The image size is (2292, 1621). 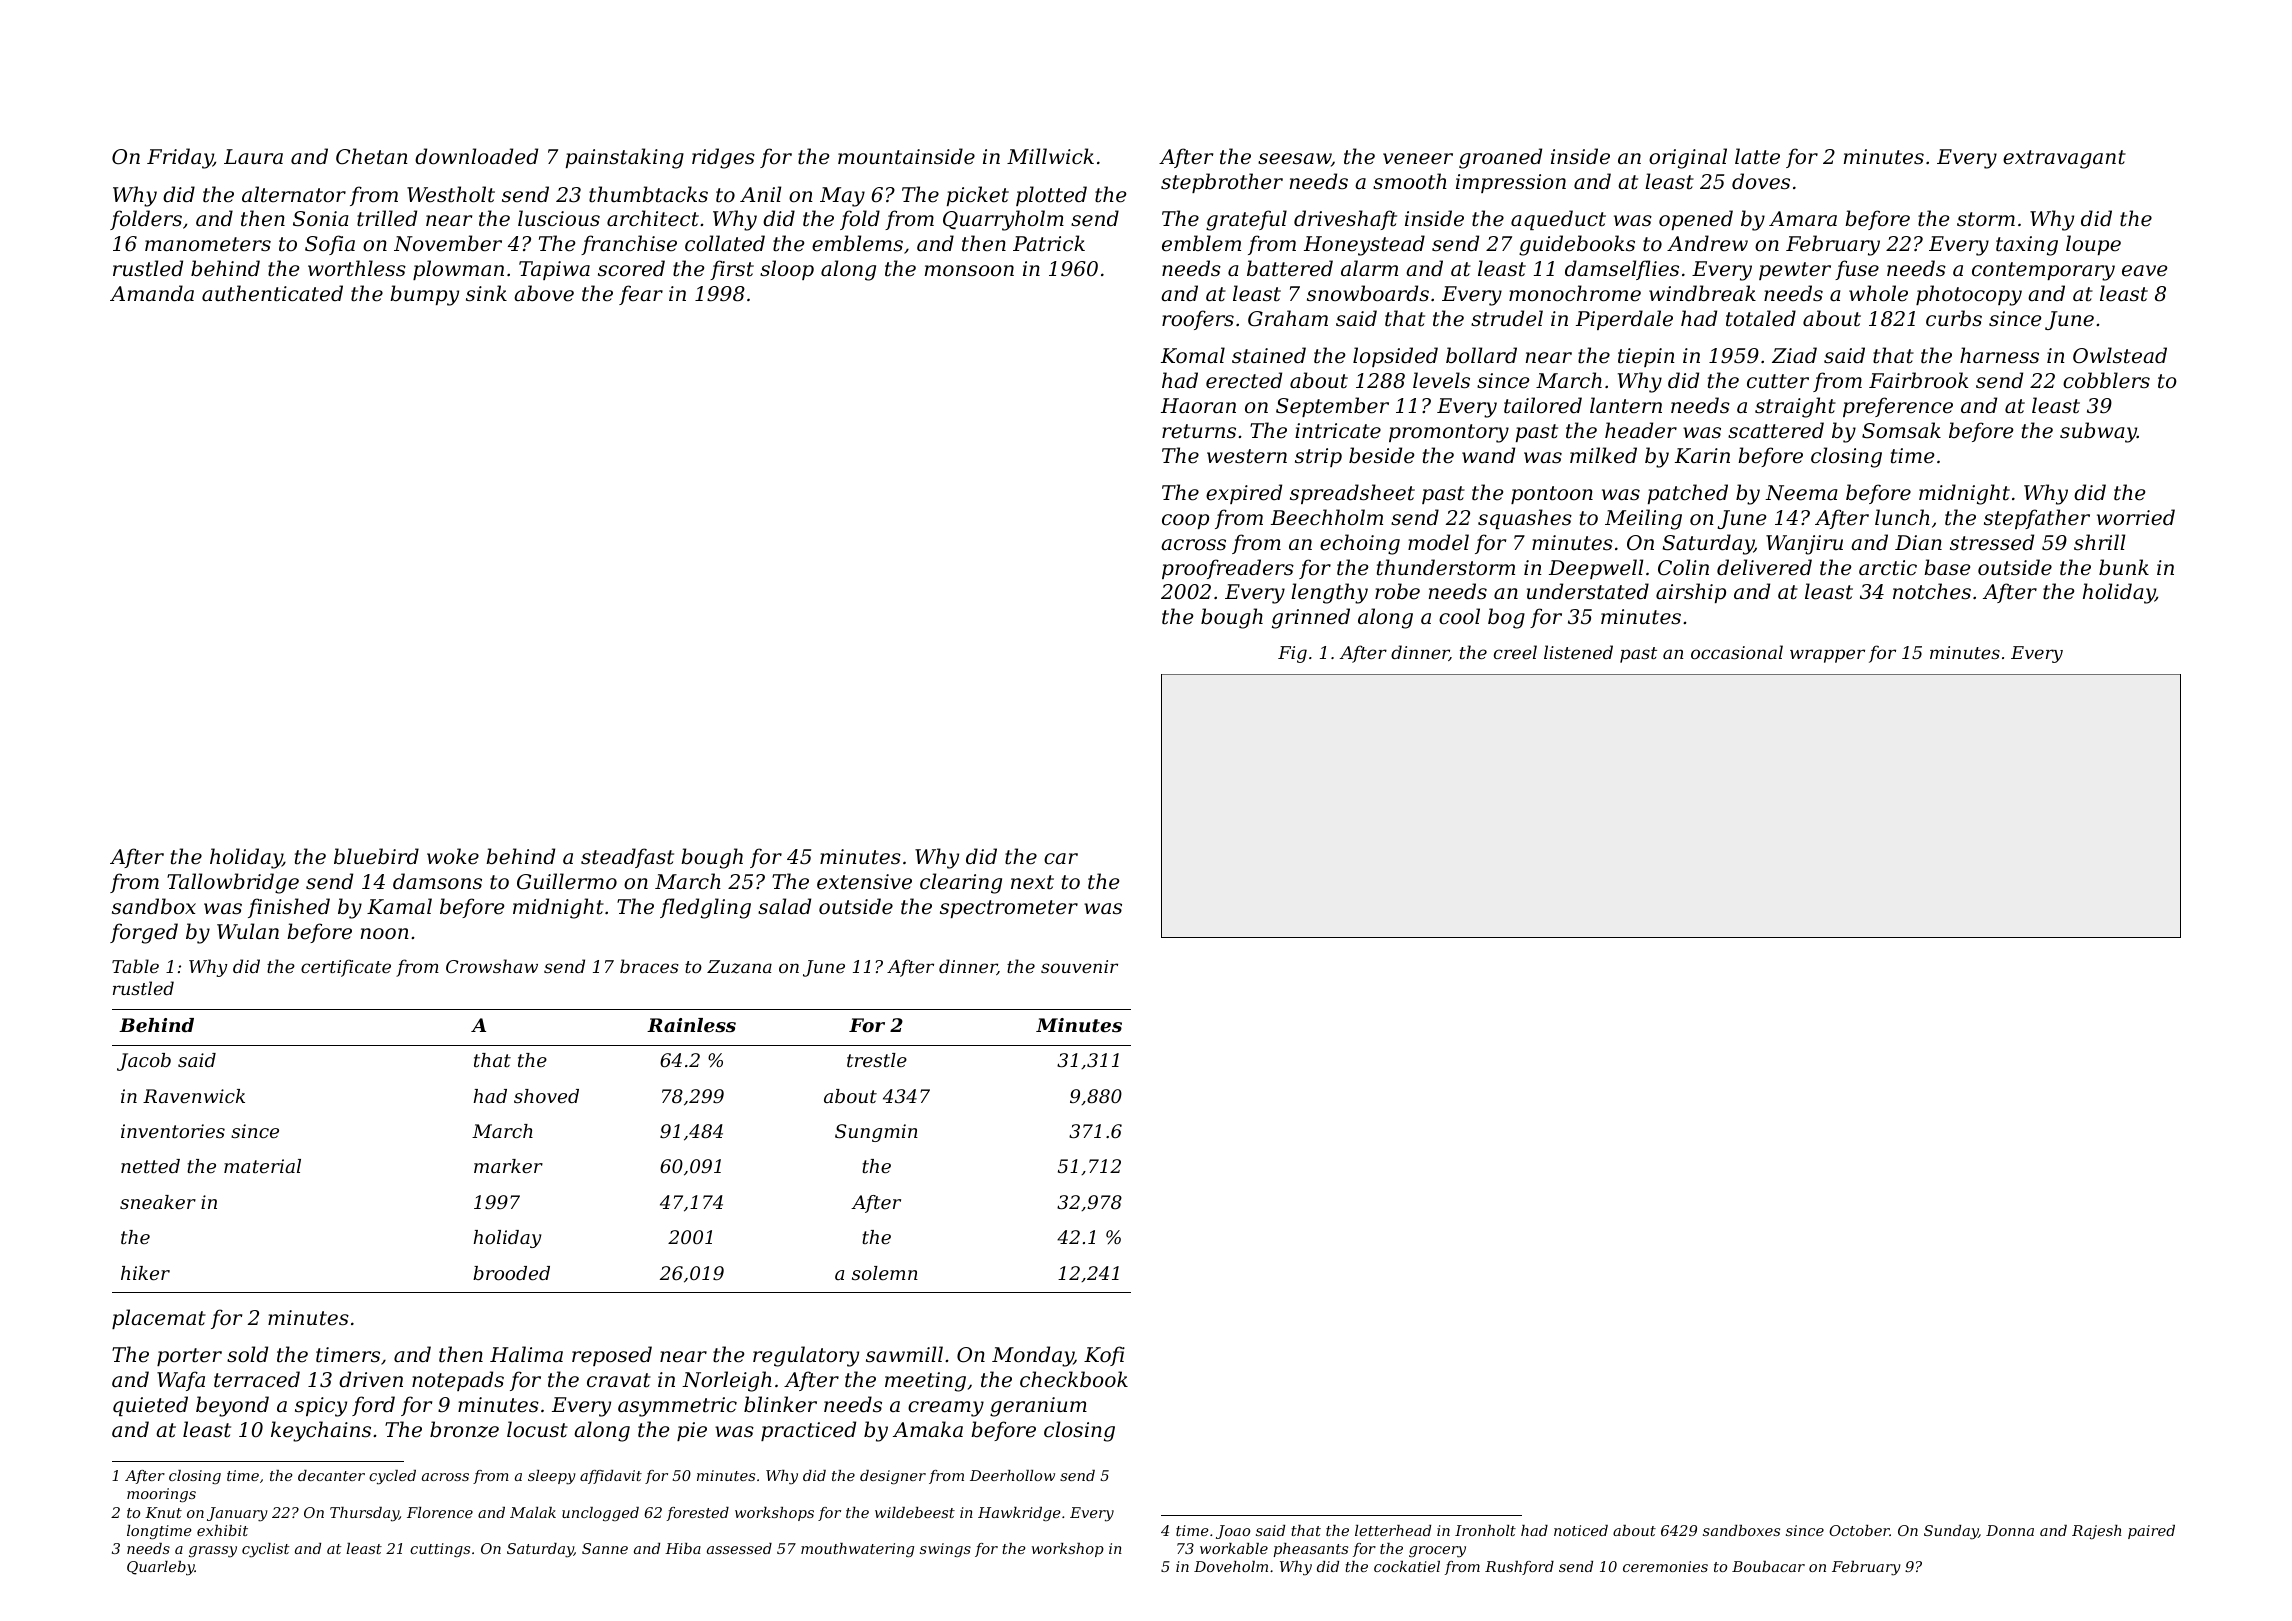 What do you see at coordinates (1079, 966) in the screenshot?
I see `souvenir` at bounding box center [1079, 966].
